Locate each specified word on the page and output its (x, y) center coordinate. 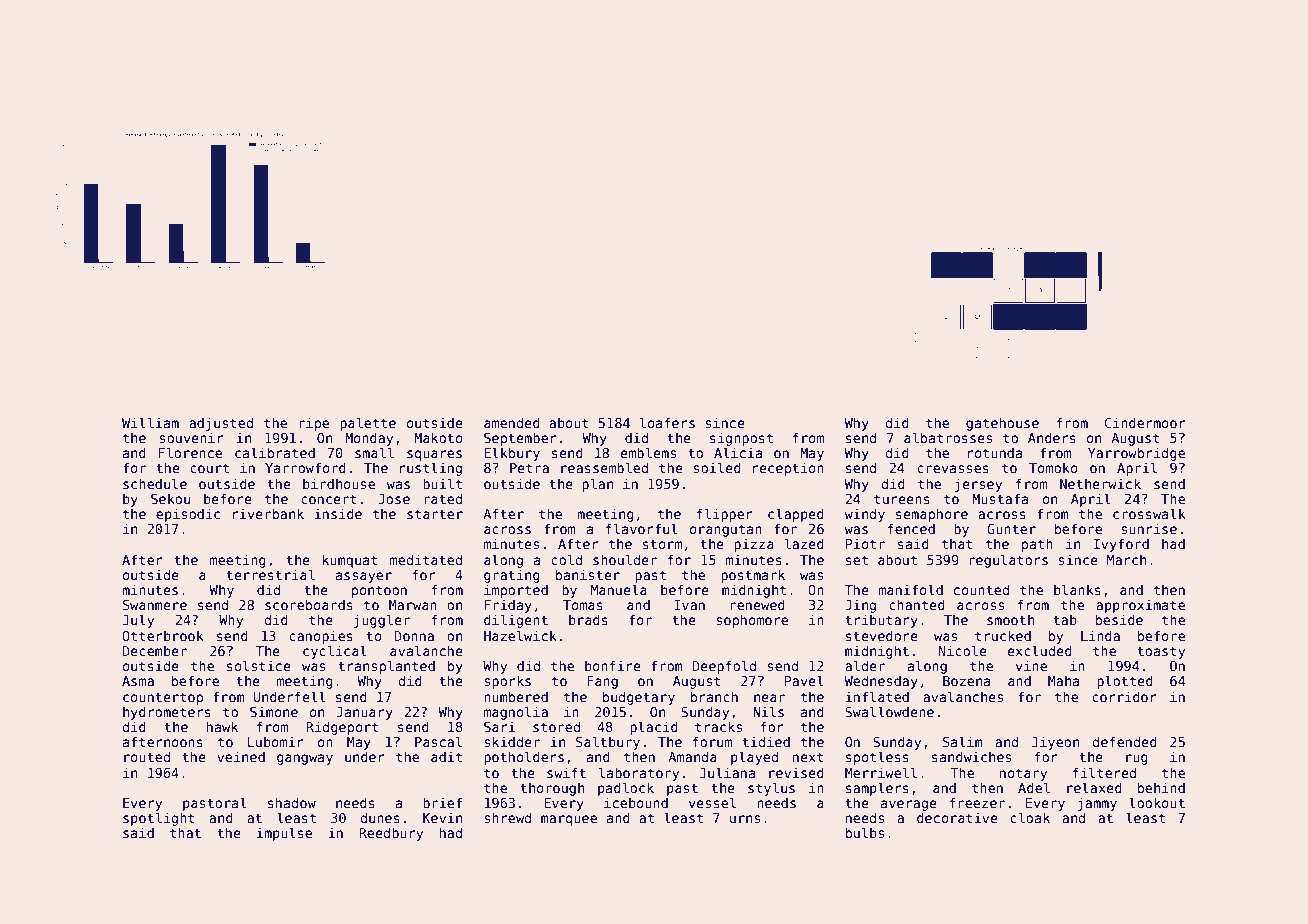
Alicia (738, 452)
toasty (1161, 652)
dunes (380, 817)
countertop (163, 698)
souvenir (191, 437)
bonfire (613, 665)
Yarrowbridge (1136, 454)
